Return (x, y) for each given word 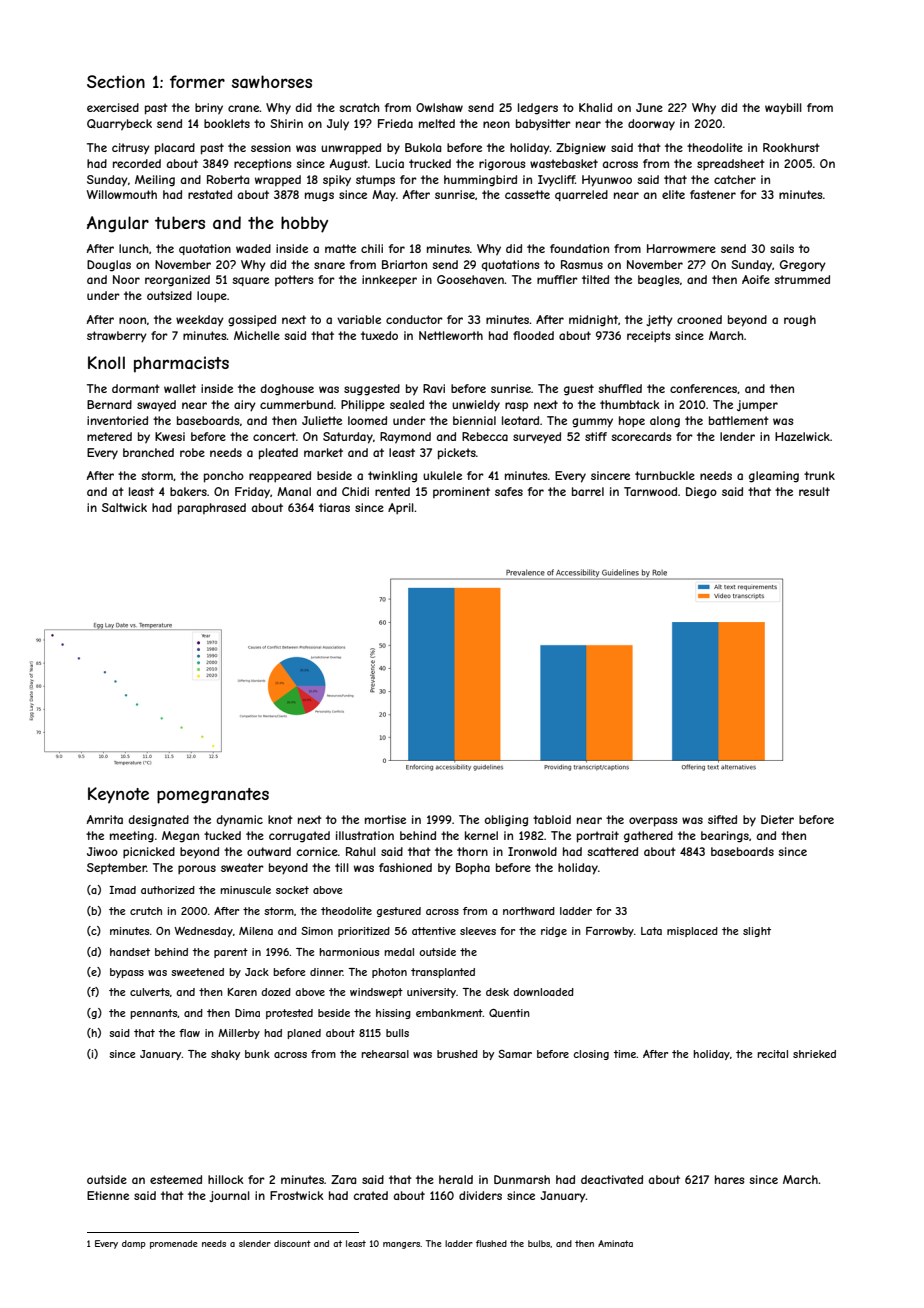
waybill (783, 108)
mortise (385, 819)
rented (392, 491)
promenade (174, 1244)
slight (757, 932)
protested (289, 1014)
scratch (359, 107)
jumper (757, 406)
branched (148, 452)
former (197, 81)
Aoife (756, 279)
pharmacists (181, 364)
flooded (533, 335)
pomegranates (213, 796)
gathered (648, 837)
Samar (515, 1054)
